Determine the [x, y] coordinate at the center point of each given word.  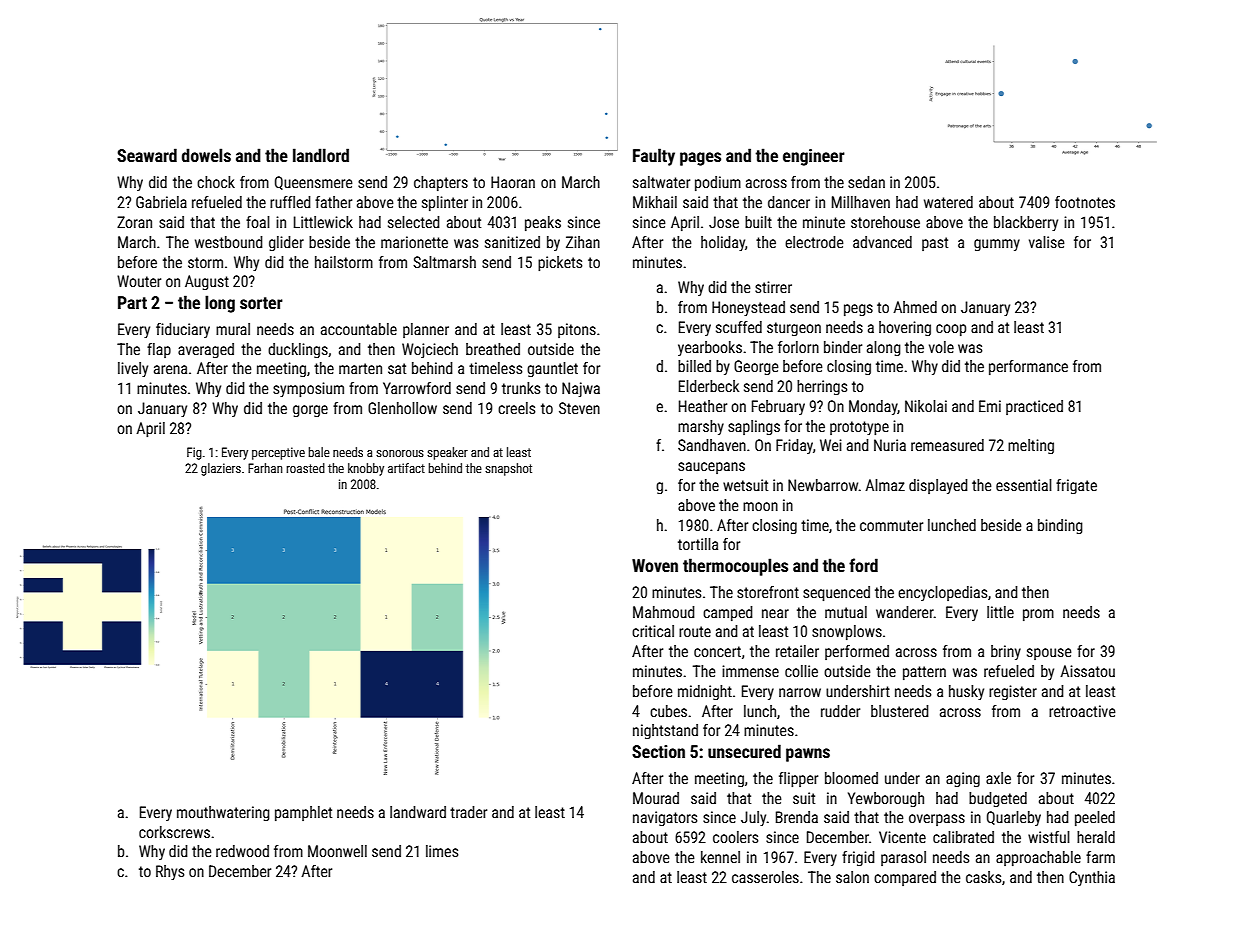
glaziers [221, 469]
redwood [242, 851]
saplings [754, 427]
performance [1028, 367]
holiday [723, 243]
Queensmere [314, 183]
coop [951, 330]
